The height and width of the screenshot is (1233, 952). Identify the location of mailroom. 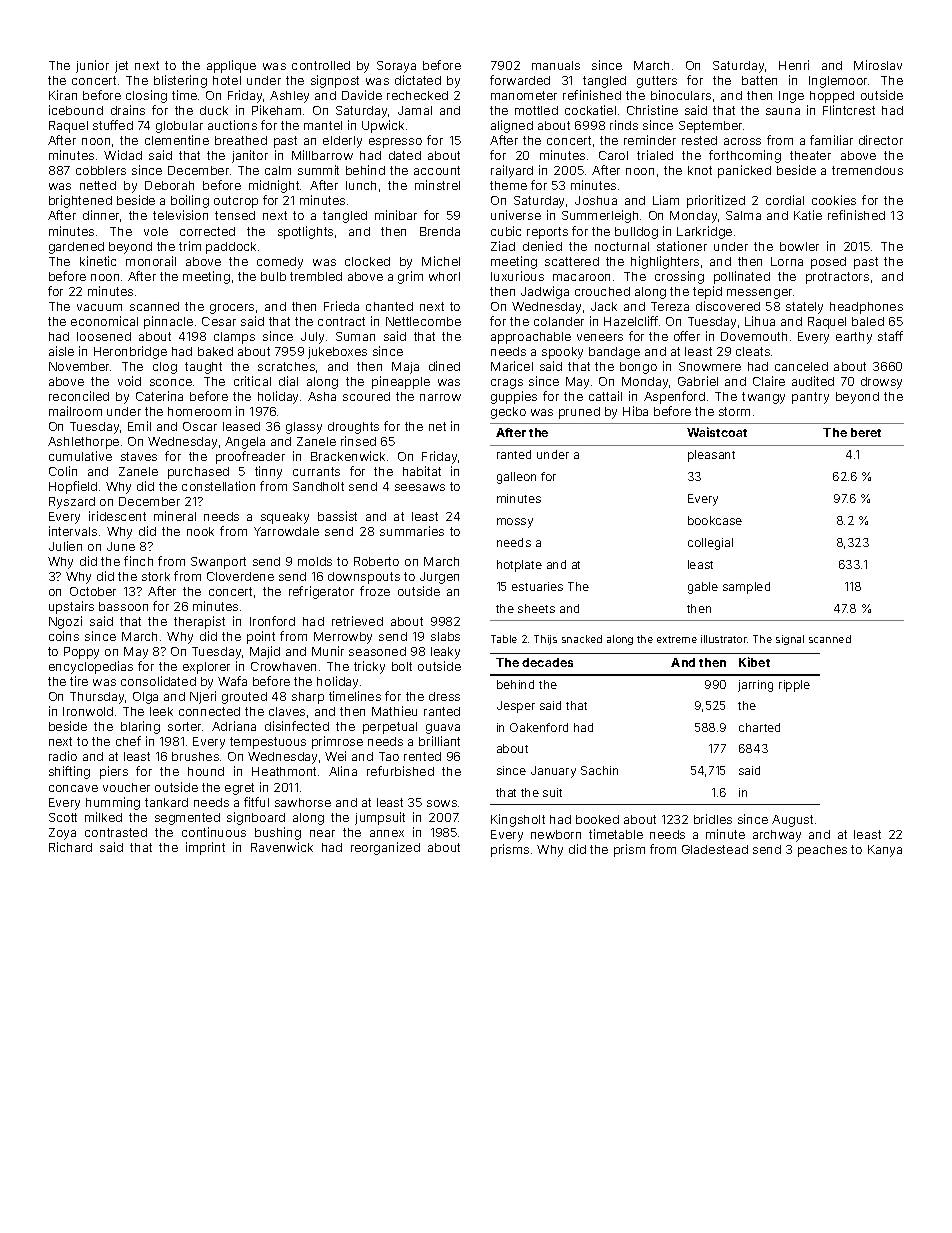
(75, 411).
